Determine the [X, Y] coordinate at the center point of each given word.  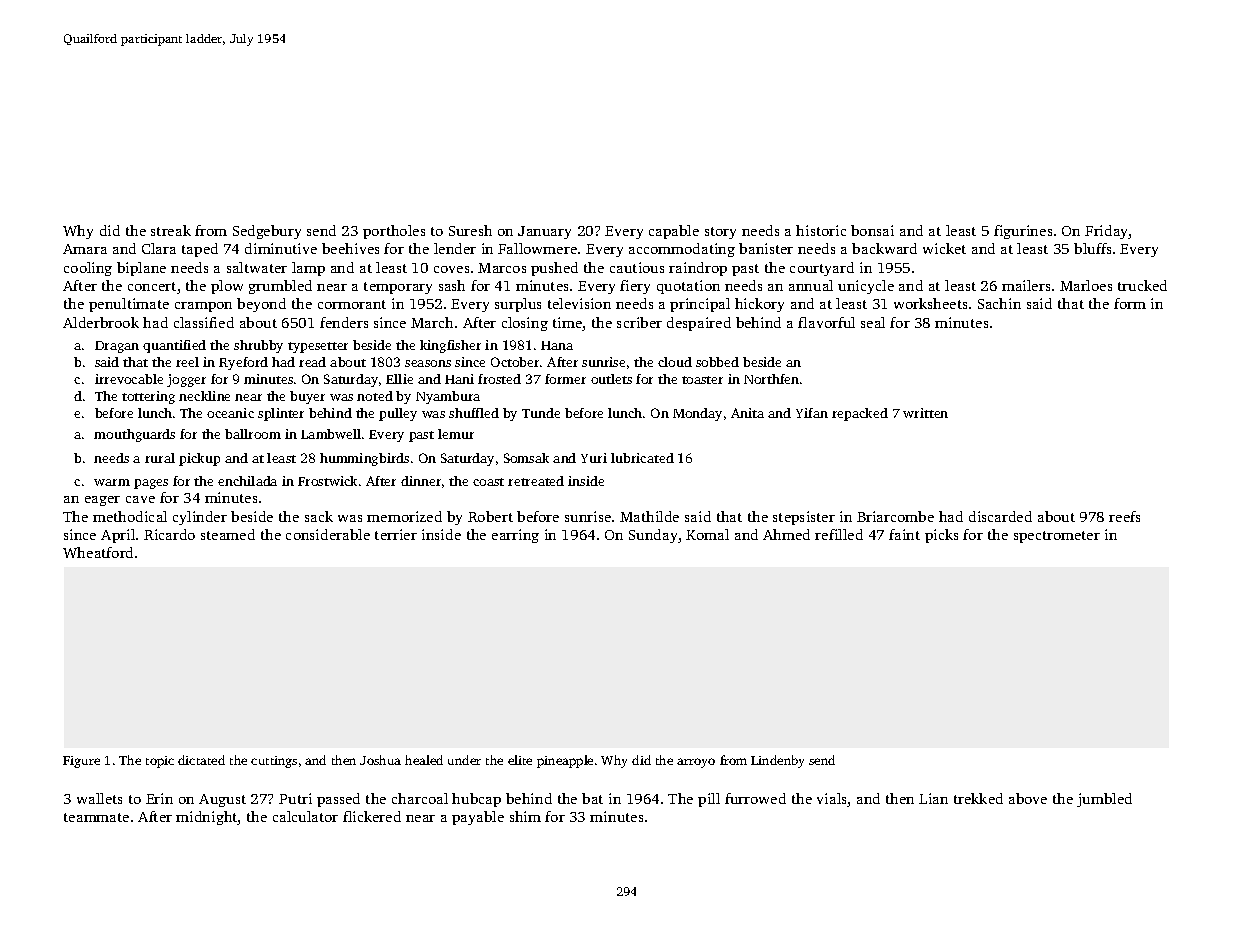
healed [424, 760]
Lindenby [777, 761]
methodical [130, 516]
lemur [456, 434]
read [312, 362]
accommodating [682, 250]
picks [941, 536]
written [925, 413]
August [222, 800]
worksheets [930, 303]
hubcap [476, 800]
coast [488, 482]
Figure [81, 762]
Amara [85, 249]
